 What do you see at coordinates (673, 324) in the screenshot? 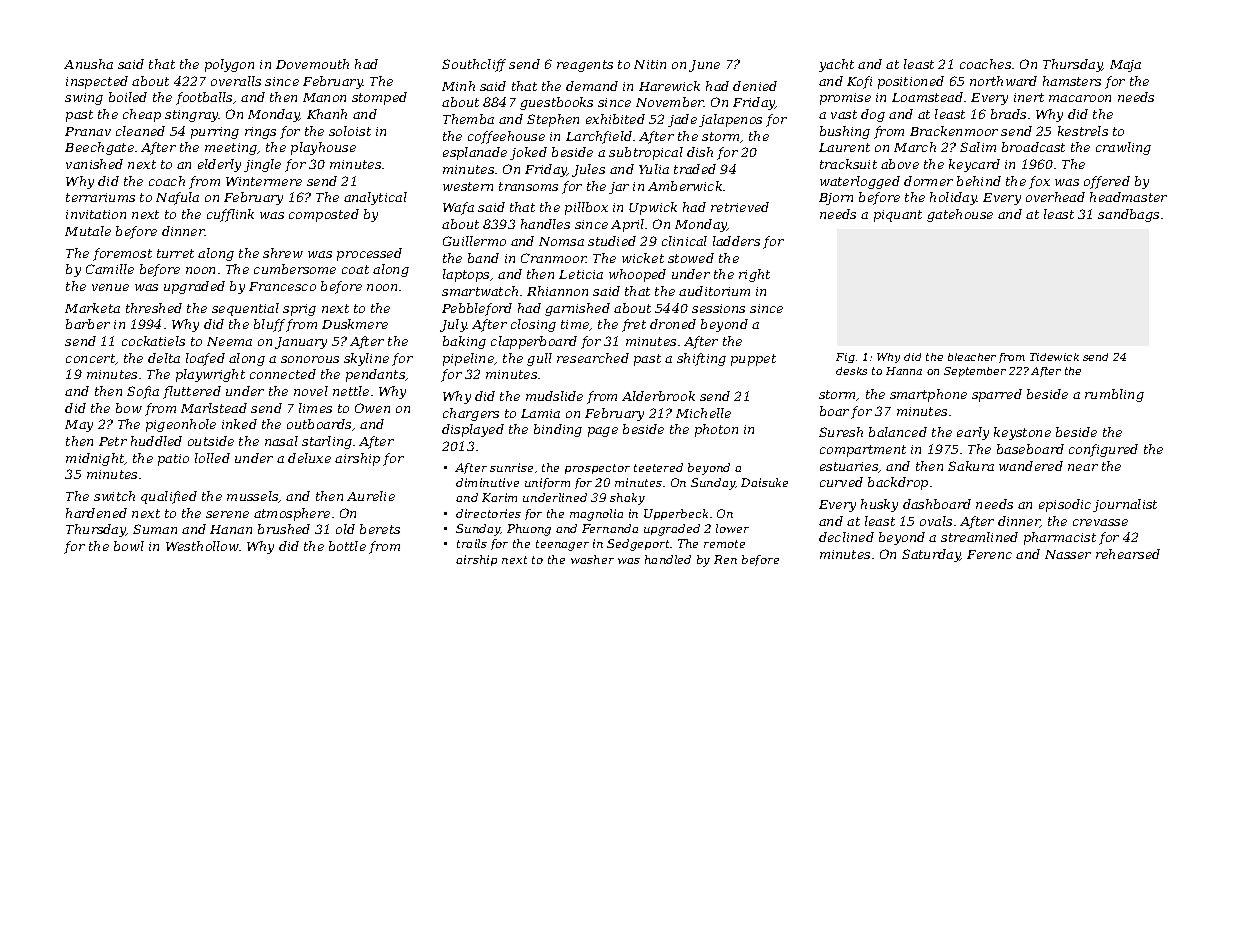
I see `droned` at bounding box center [673, 324].
